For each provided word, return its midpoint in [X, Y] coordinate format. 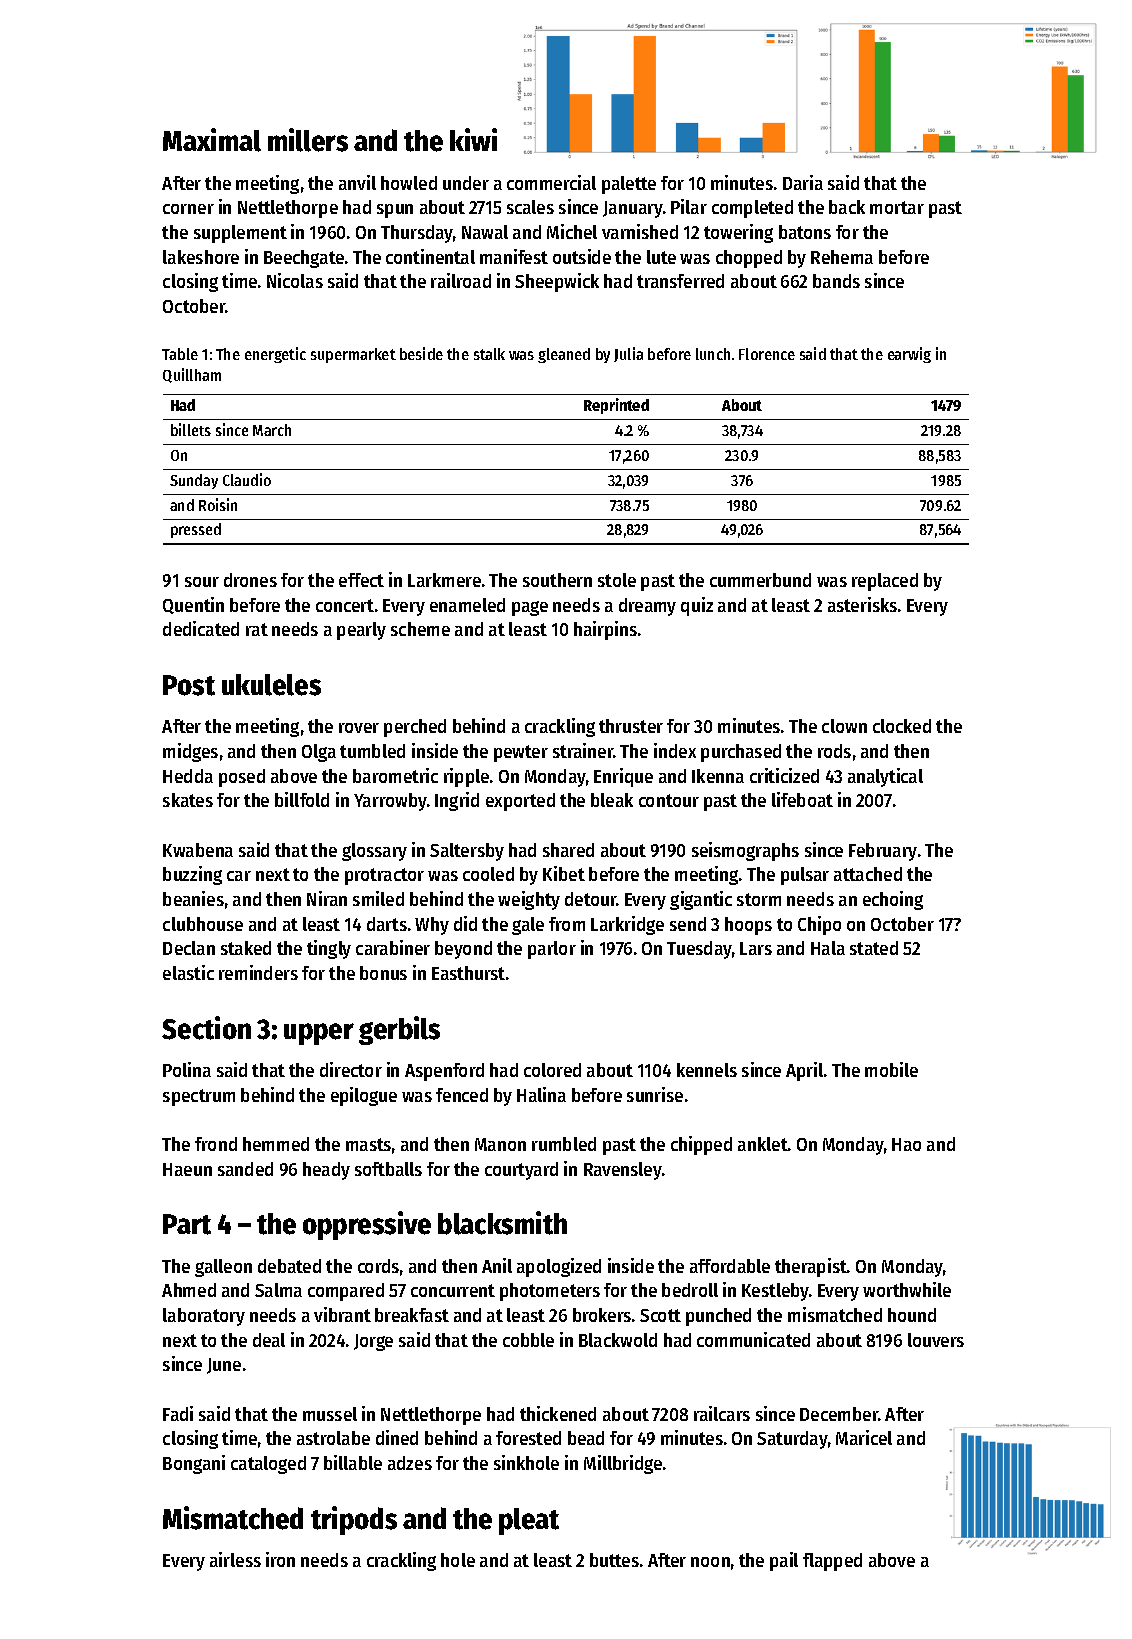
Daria [803, 182]
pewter [521, 753]
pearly [361, 631]
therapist [811, 1267]
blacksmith [502, 1223]
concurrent [453, 1290]
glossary [374, 852]
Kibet [564, 873]
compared [346, 1292]
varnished [640, 231]
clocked [902, 726]
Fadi [178, 1413]
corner [188, 209]
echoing [893, 900]
